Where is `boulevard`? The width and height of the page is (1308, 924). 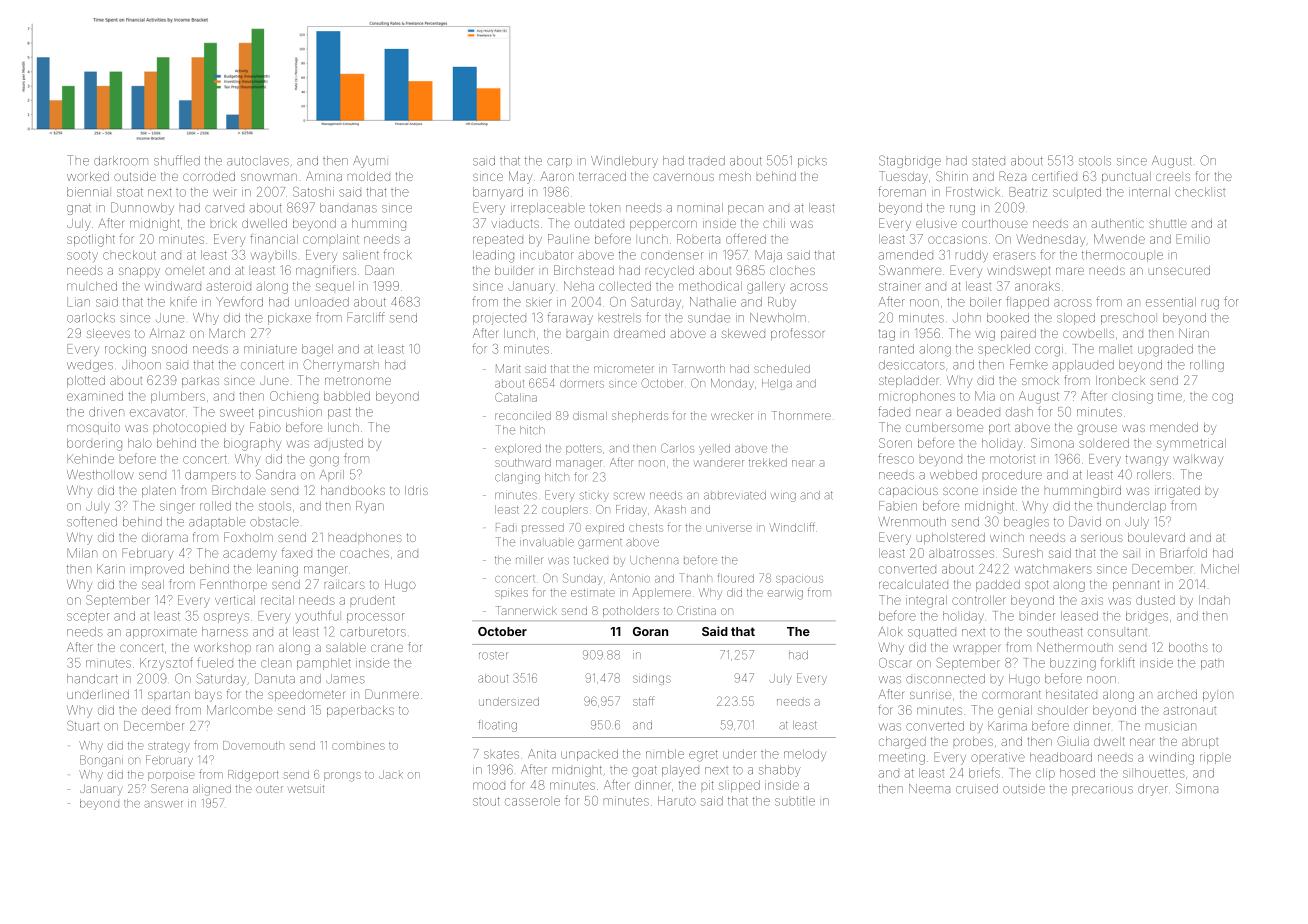 boulevard is located at coordinates (1156, 537).
